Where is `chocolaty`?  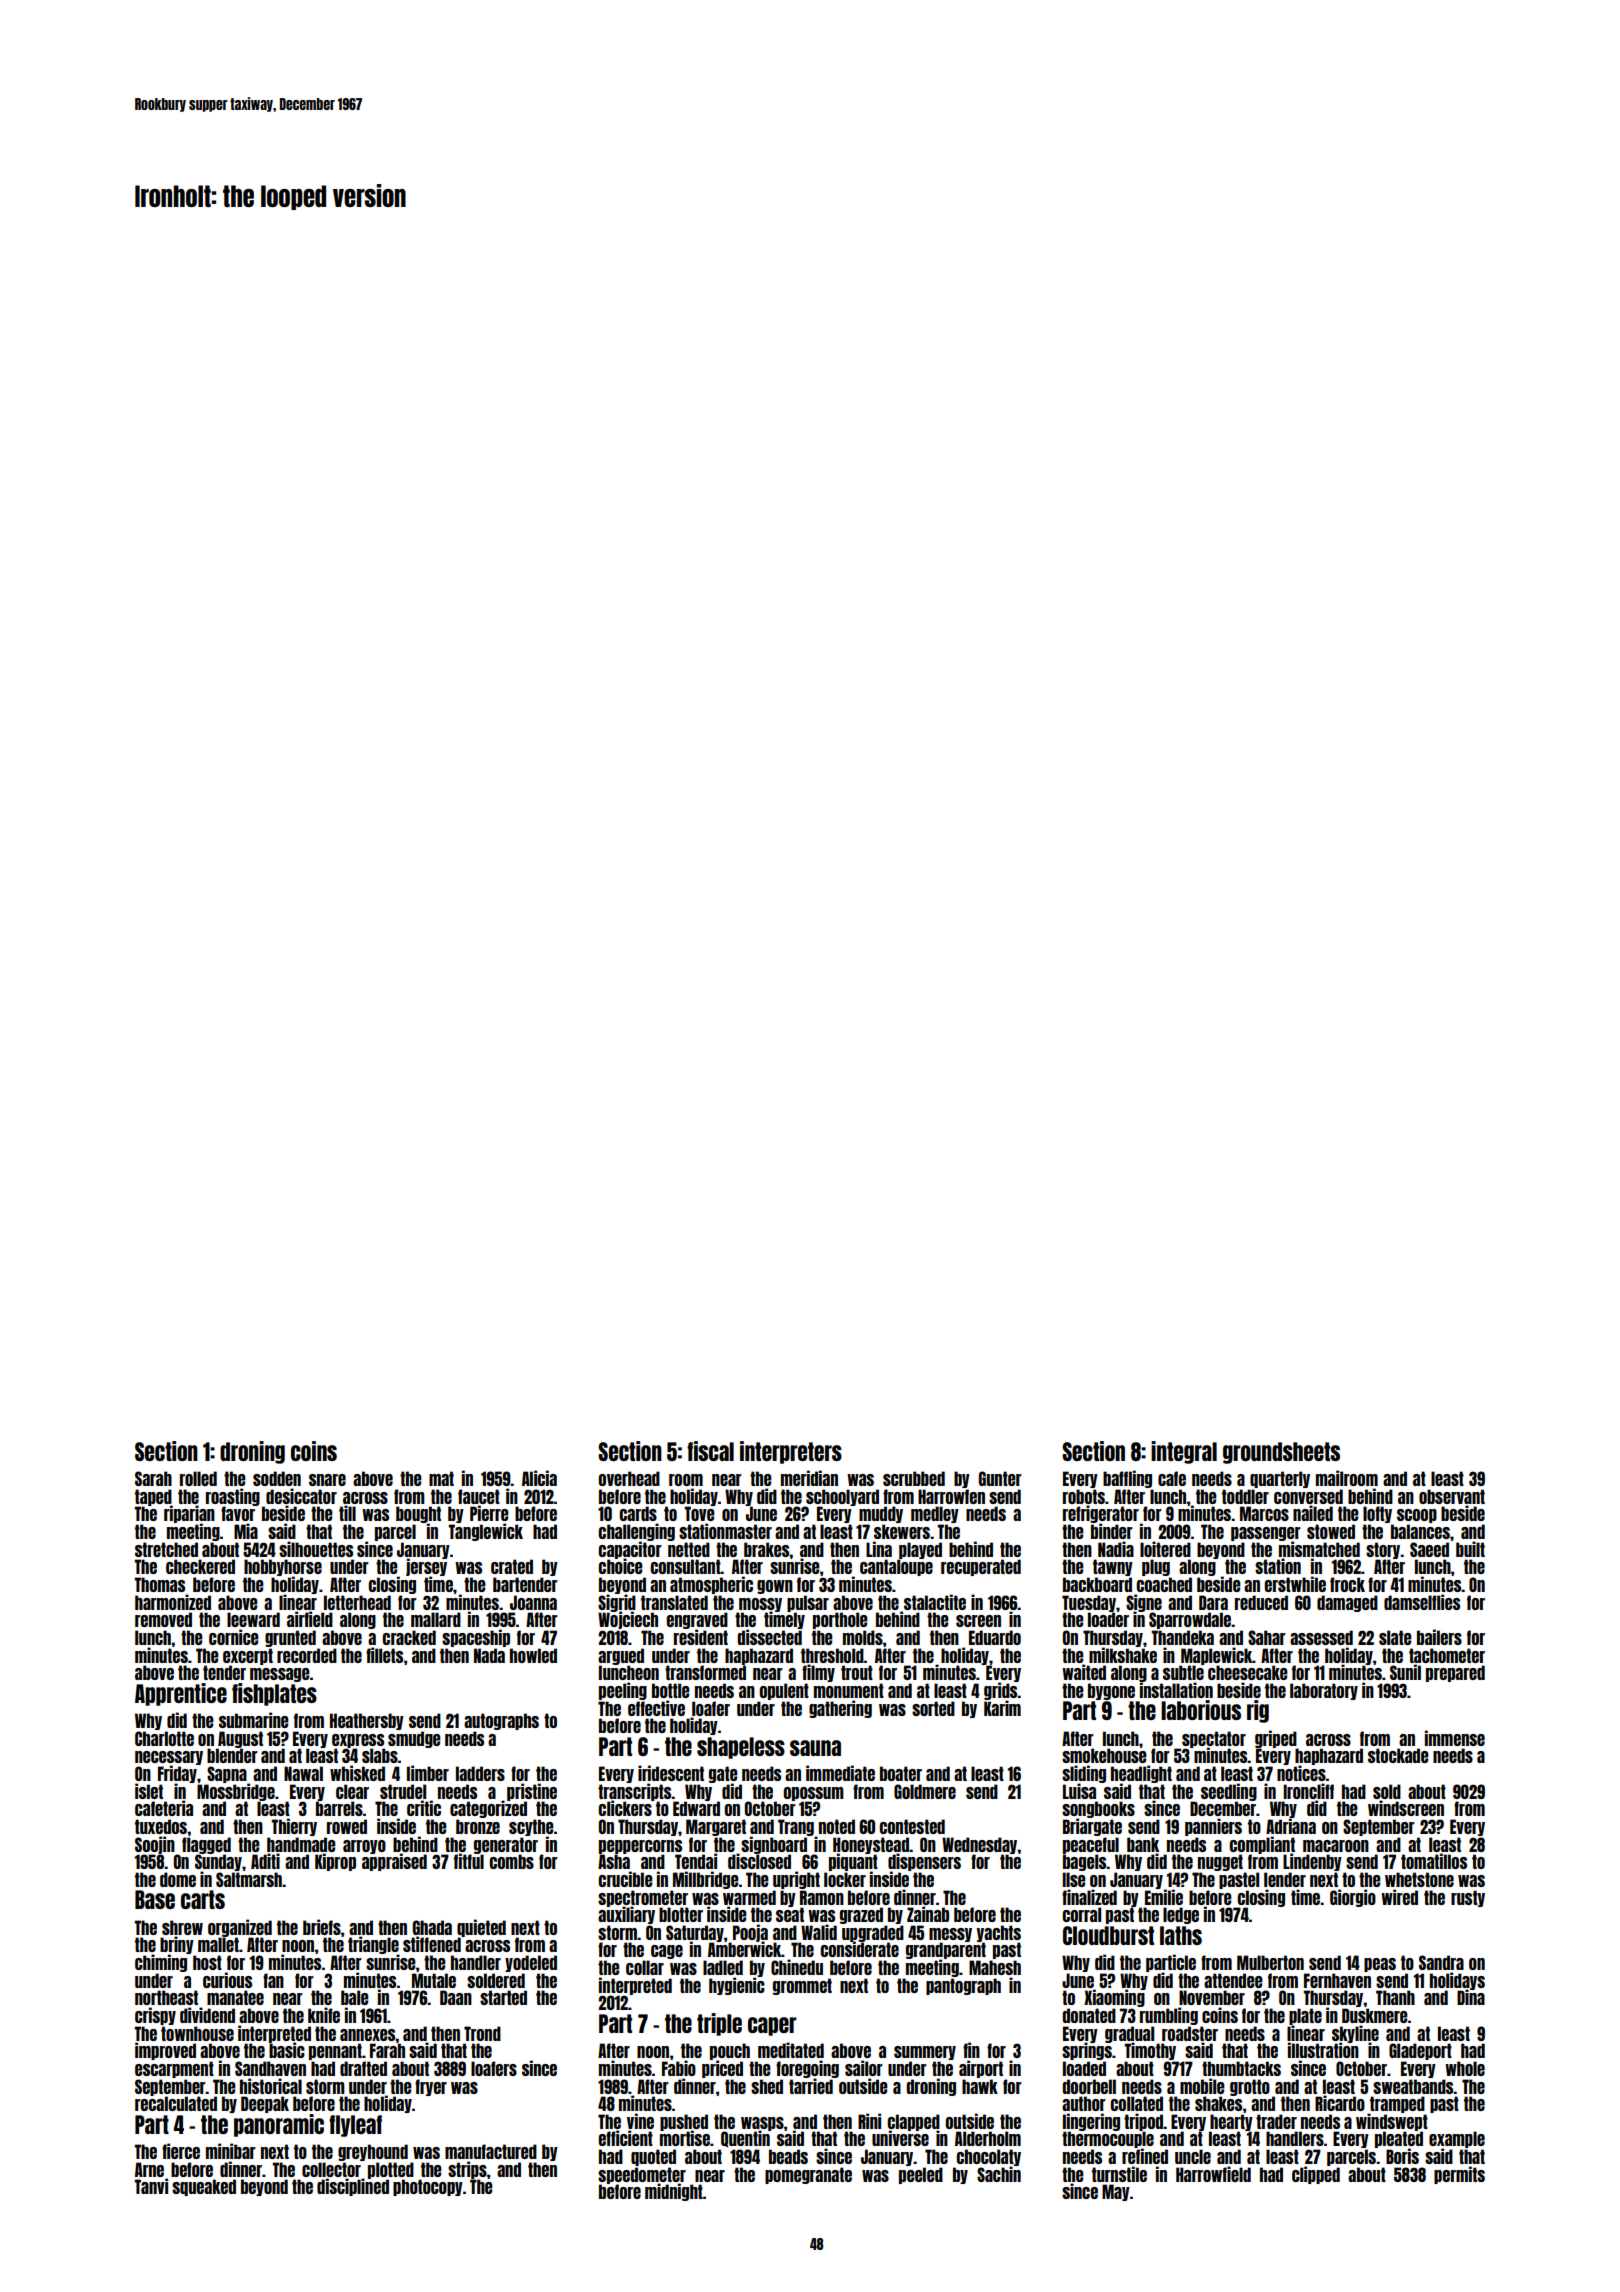
chocolaty is located at coordinates (988, 2157).
